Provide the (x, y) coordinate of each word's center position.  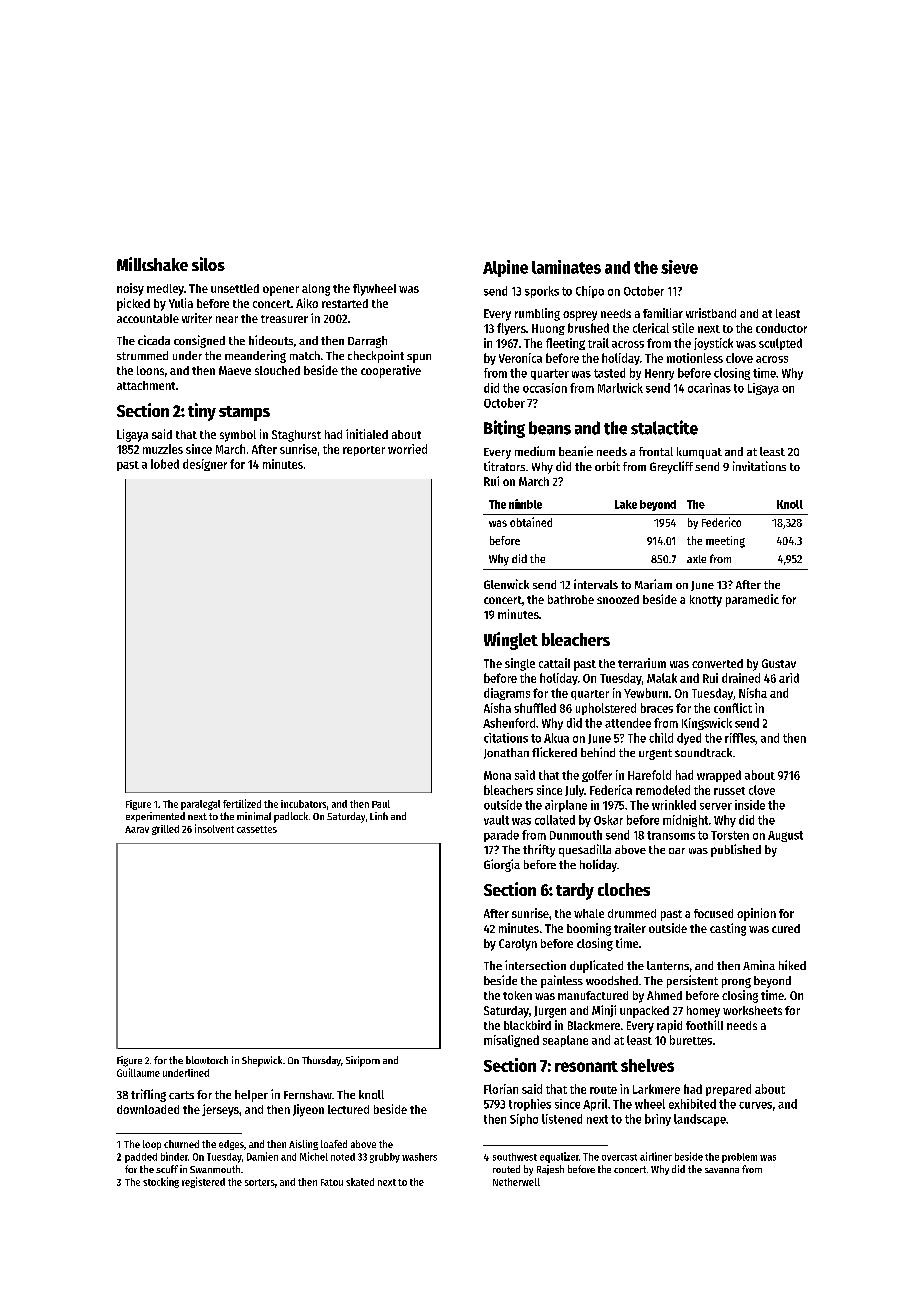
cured (786, 928)
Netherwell (516, 1182)
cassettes (257, 829)
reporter (364, 451)
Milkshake (152, 264)
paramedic (752, 600)
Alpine (505, 268)
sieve (679, 267)
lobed (165, 464)
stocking (161, 1182)
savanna (722, 1170)
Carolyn (518, 945)
